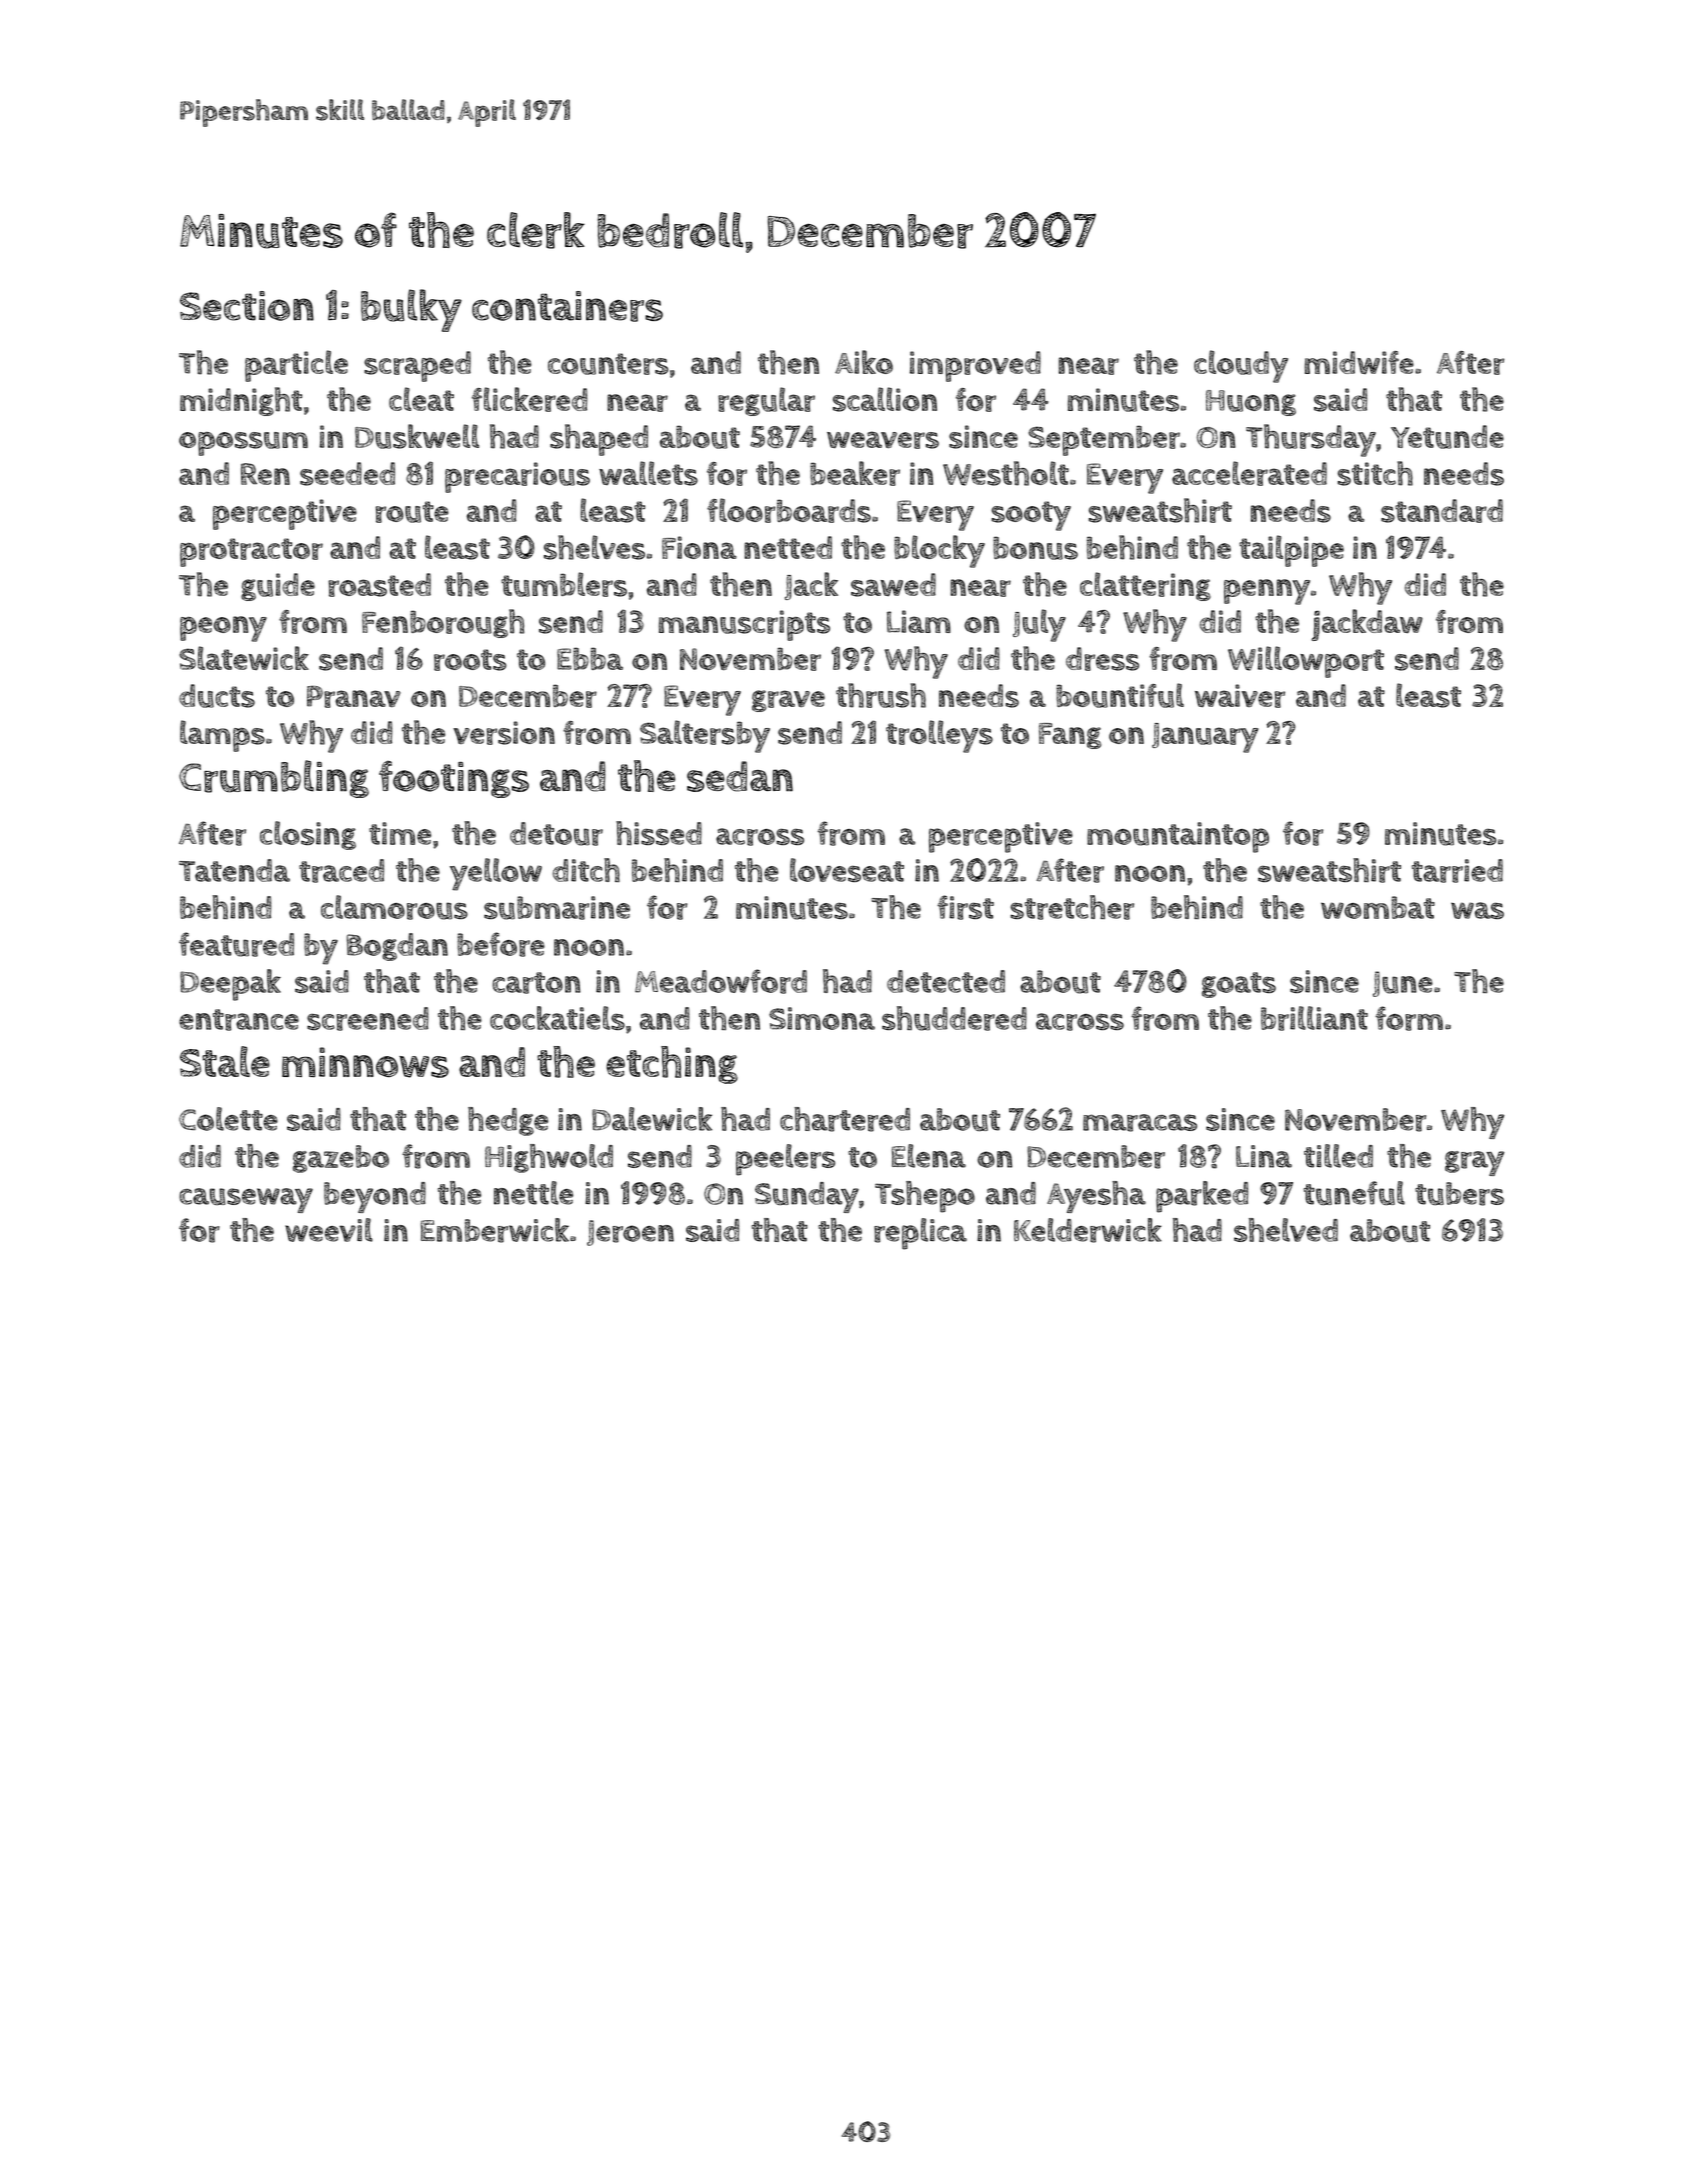 The height and width of the page is (2178, 1683). I want to click on wombat, so click(1378, 907).
